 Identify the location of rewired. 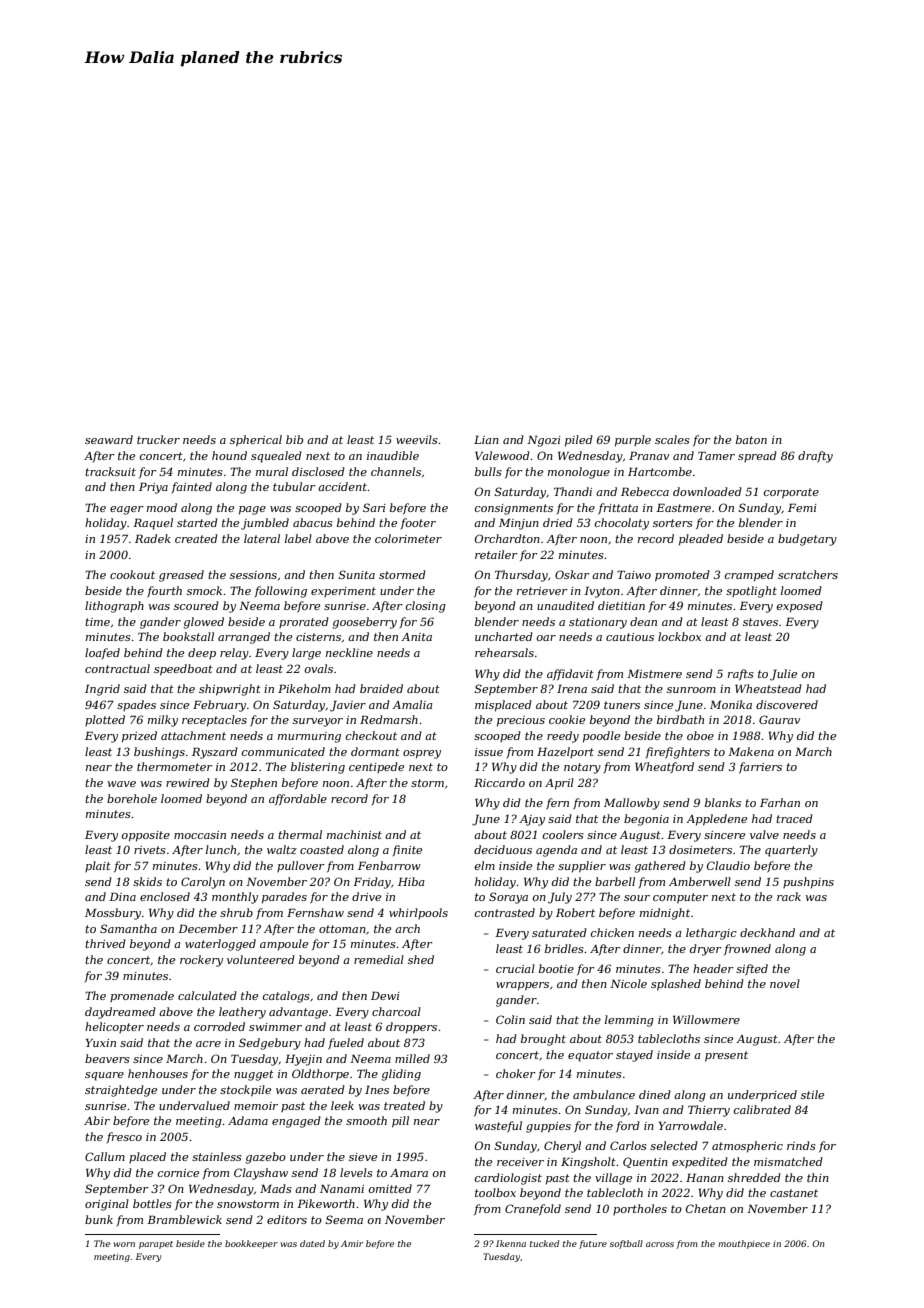
(188, 782).
